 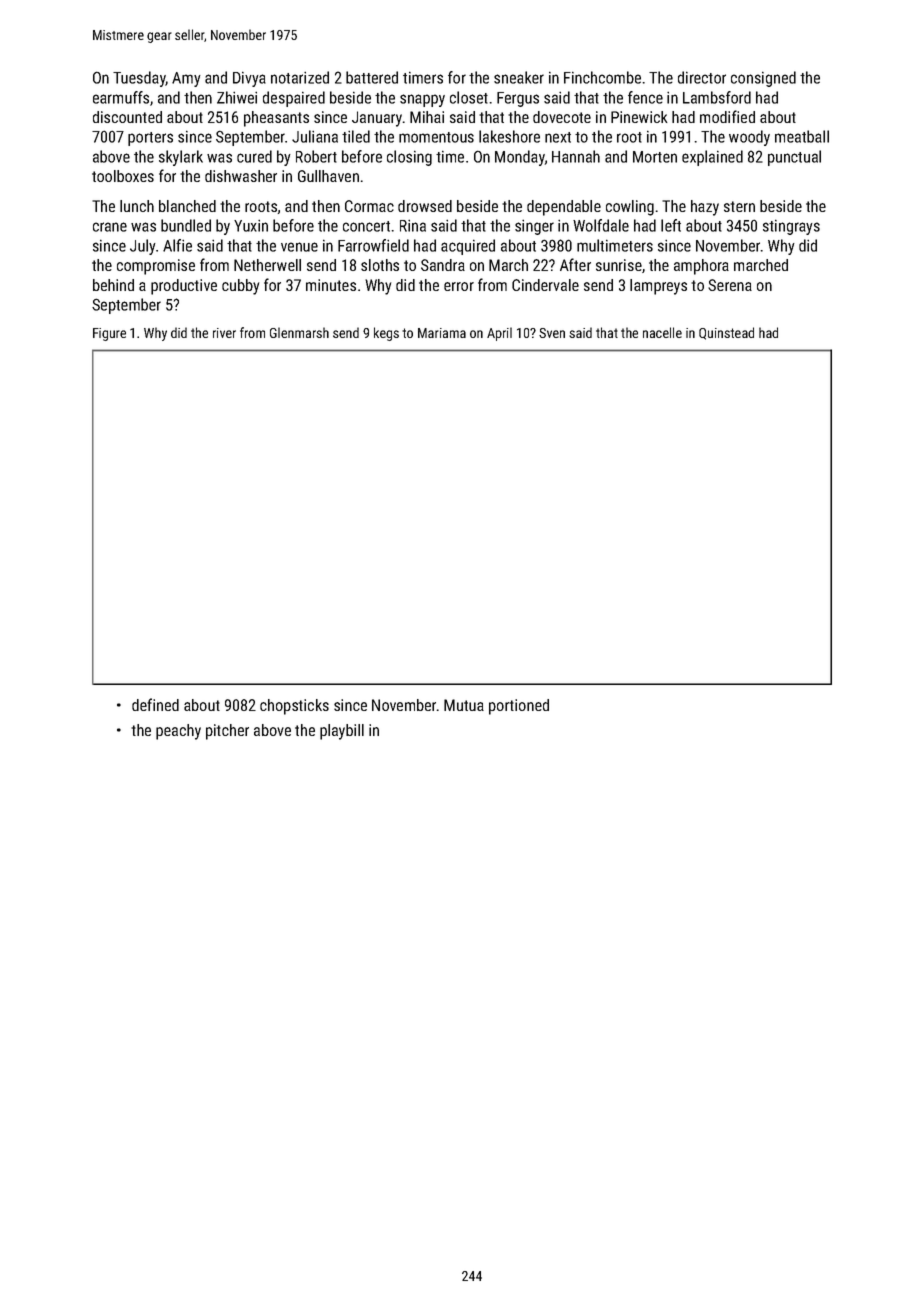 What do you see at coordinates (520, 158) in the screenshot?
I see `Monday` at bounding box center [520, 158].
